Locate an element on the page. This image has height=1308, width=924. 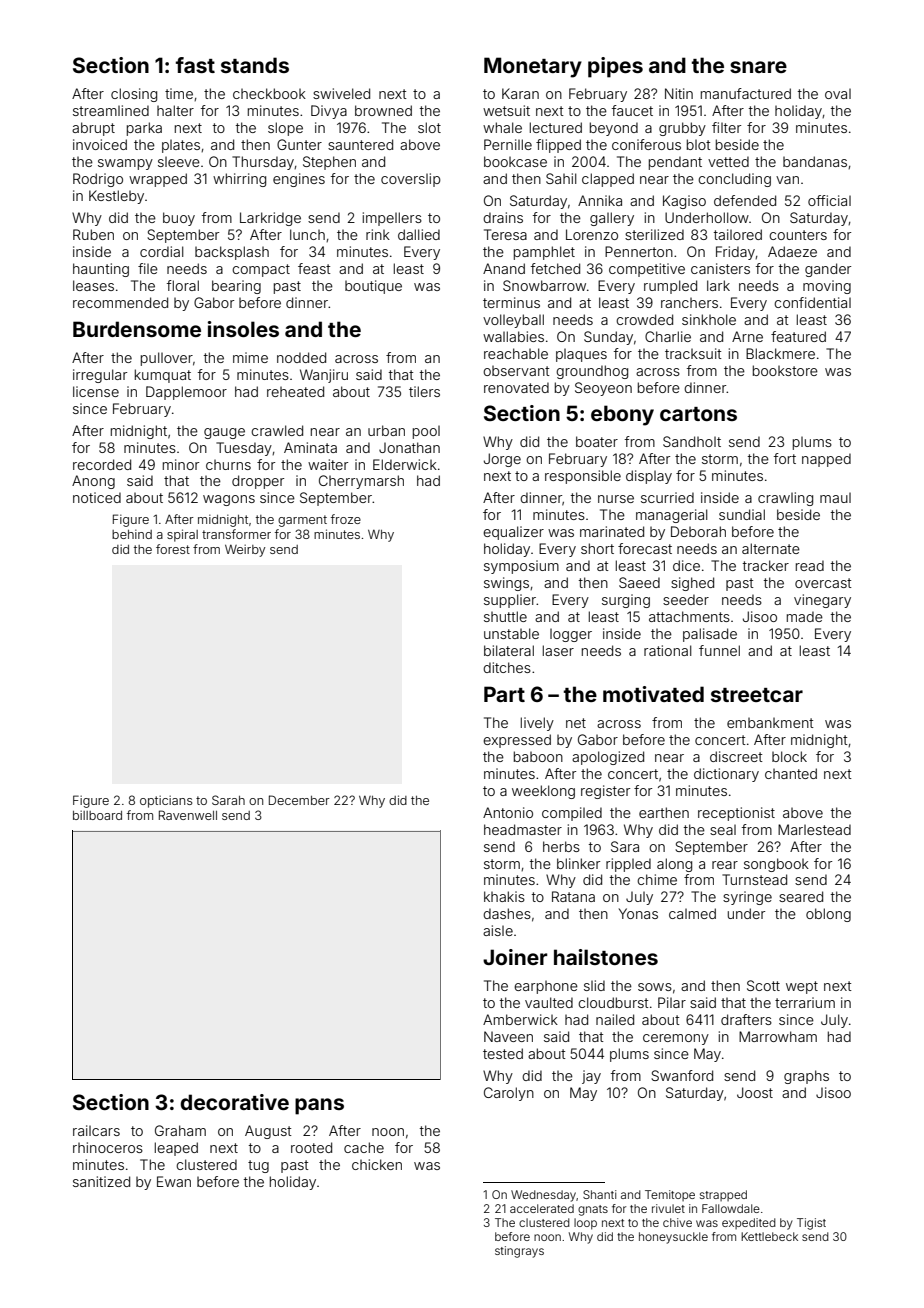
official is located at coordinates (829, 200).
